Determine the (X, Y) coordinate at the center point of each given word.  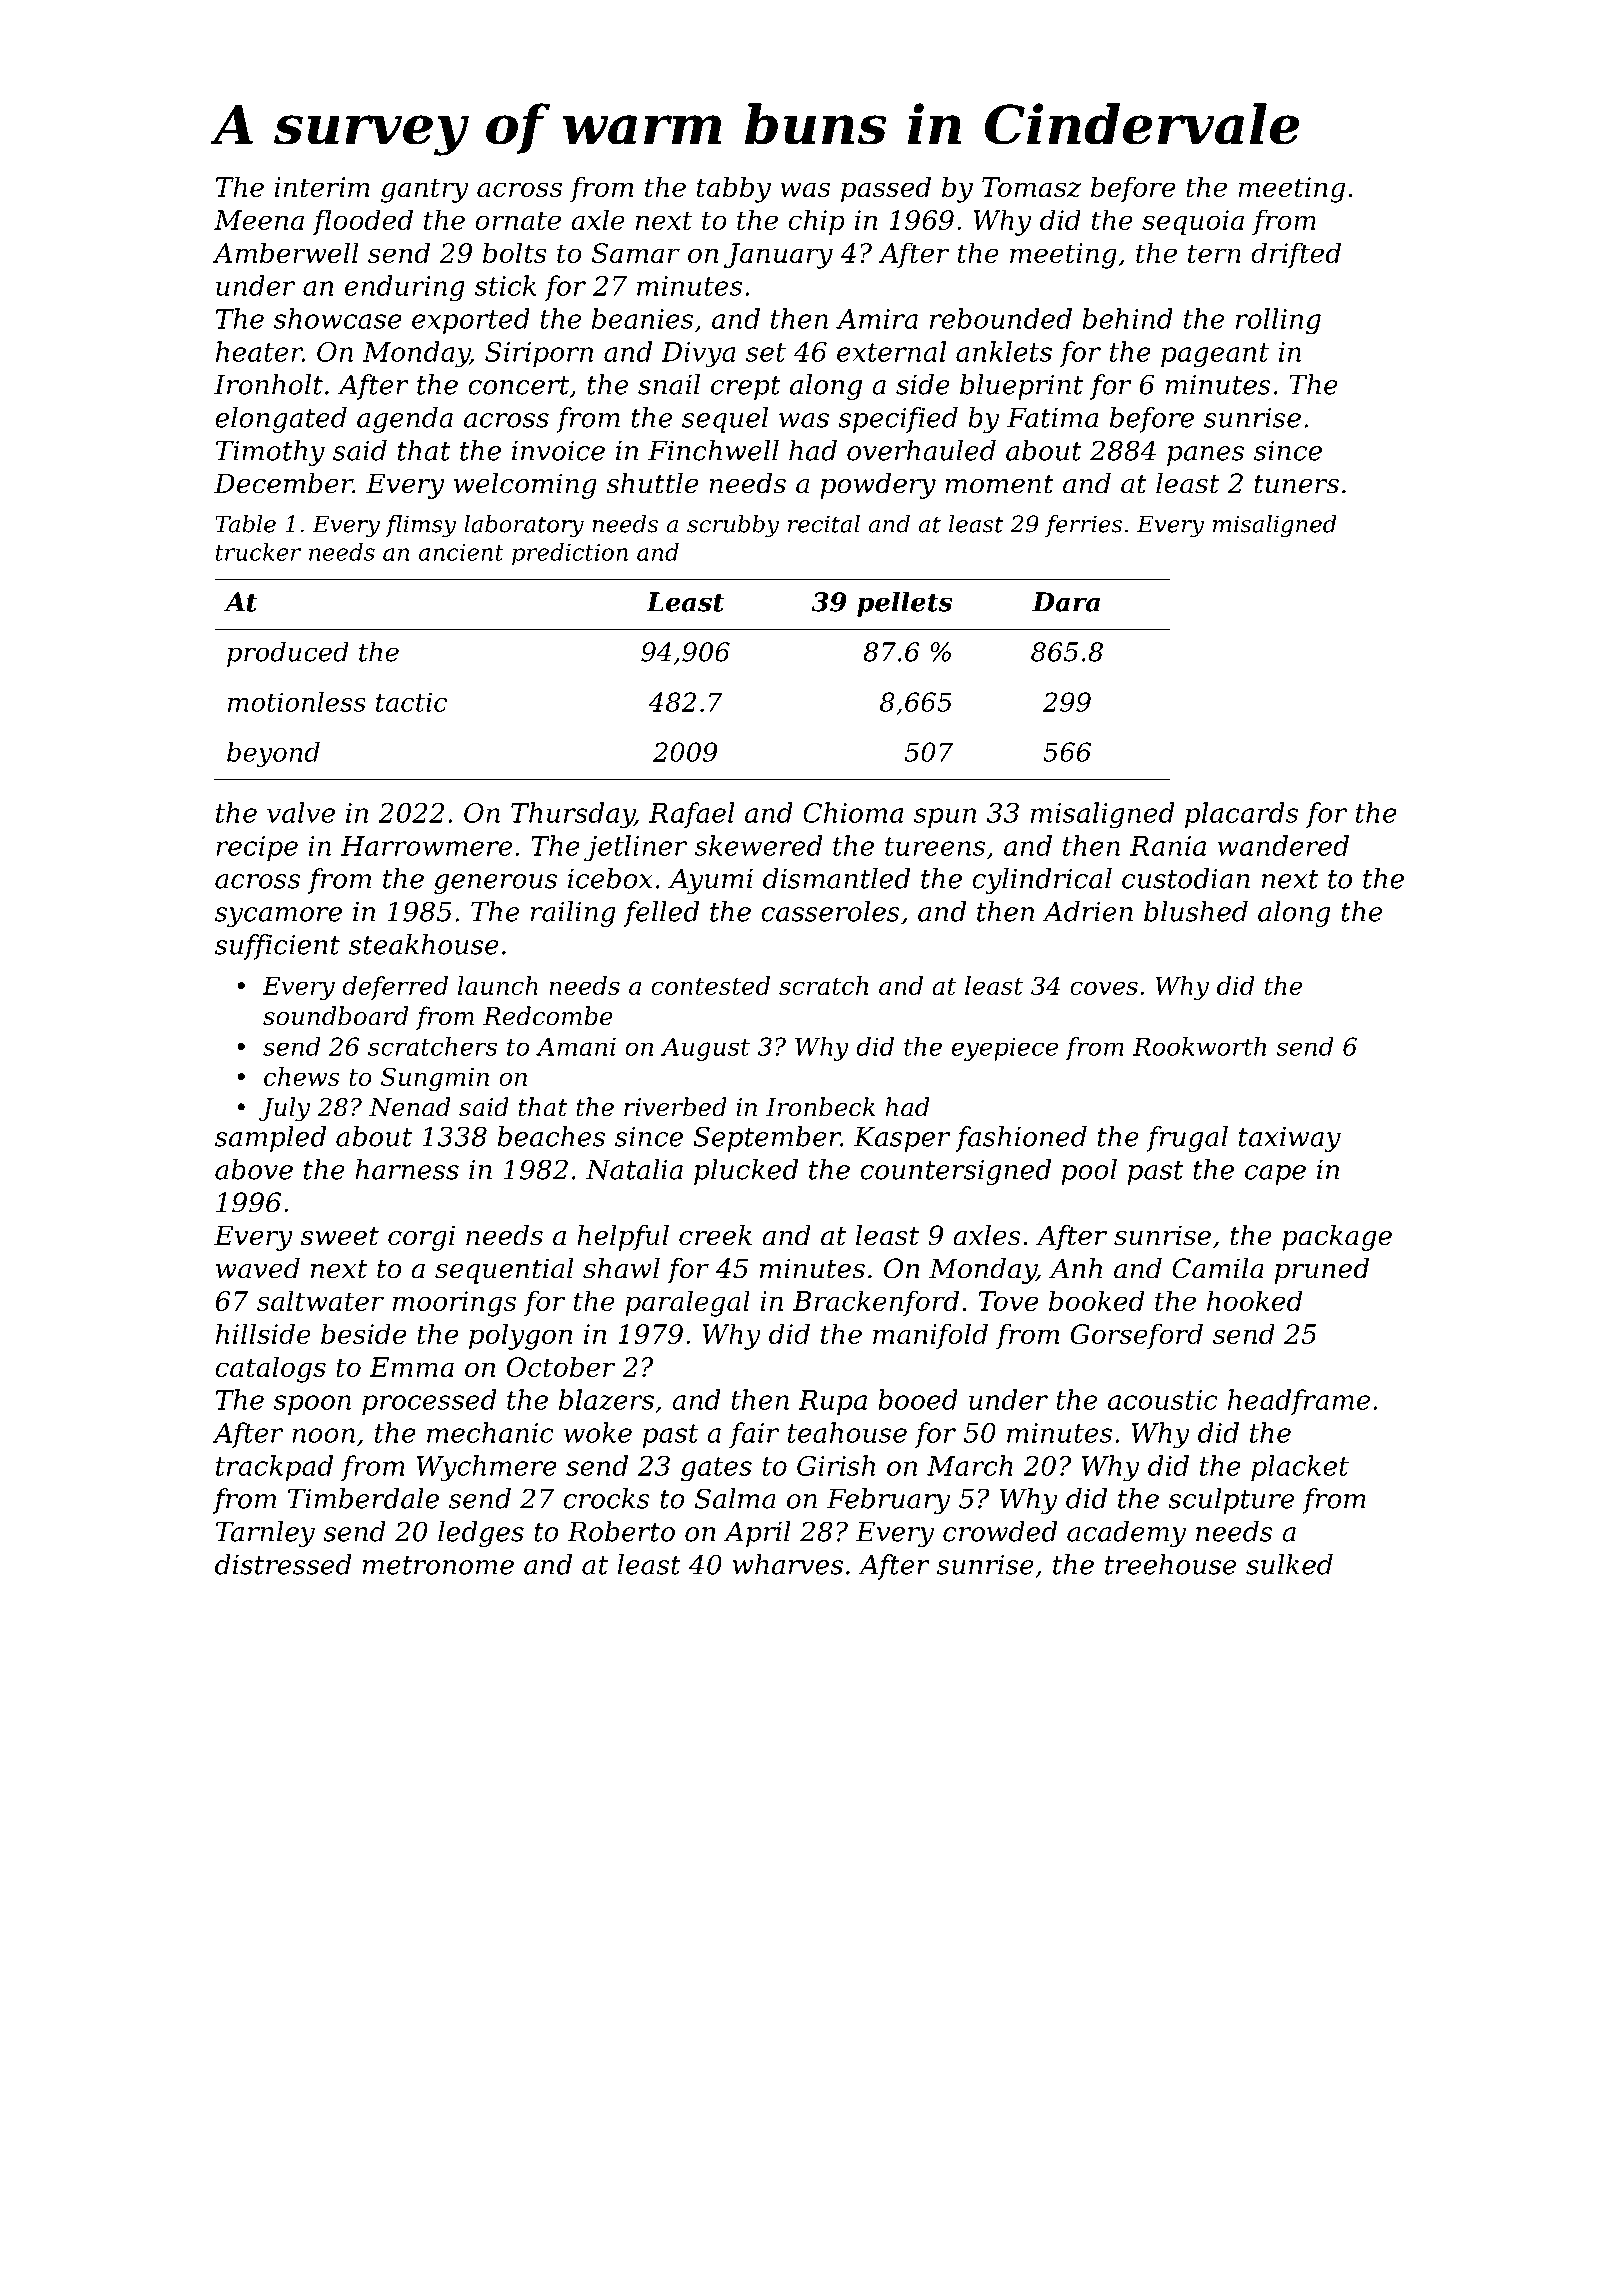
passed (886, 189)
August (705, 1049)
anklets (1004, 351)
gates (716, 1469)
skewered (758, 845)
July (284, 1109)
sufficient (277, 947)
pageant (1215, 355)
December (283, 483)
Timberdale (363, 1498)
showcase (337, 318)
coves (1104, 988)
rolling (1278, 321)
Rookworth (1199, 1046)
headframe (1299, 1402)
